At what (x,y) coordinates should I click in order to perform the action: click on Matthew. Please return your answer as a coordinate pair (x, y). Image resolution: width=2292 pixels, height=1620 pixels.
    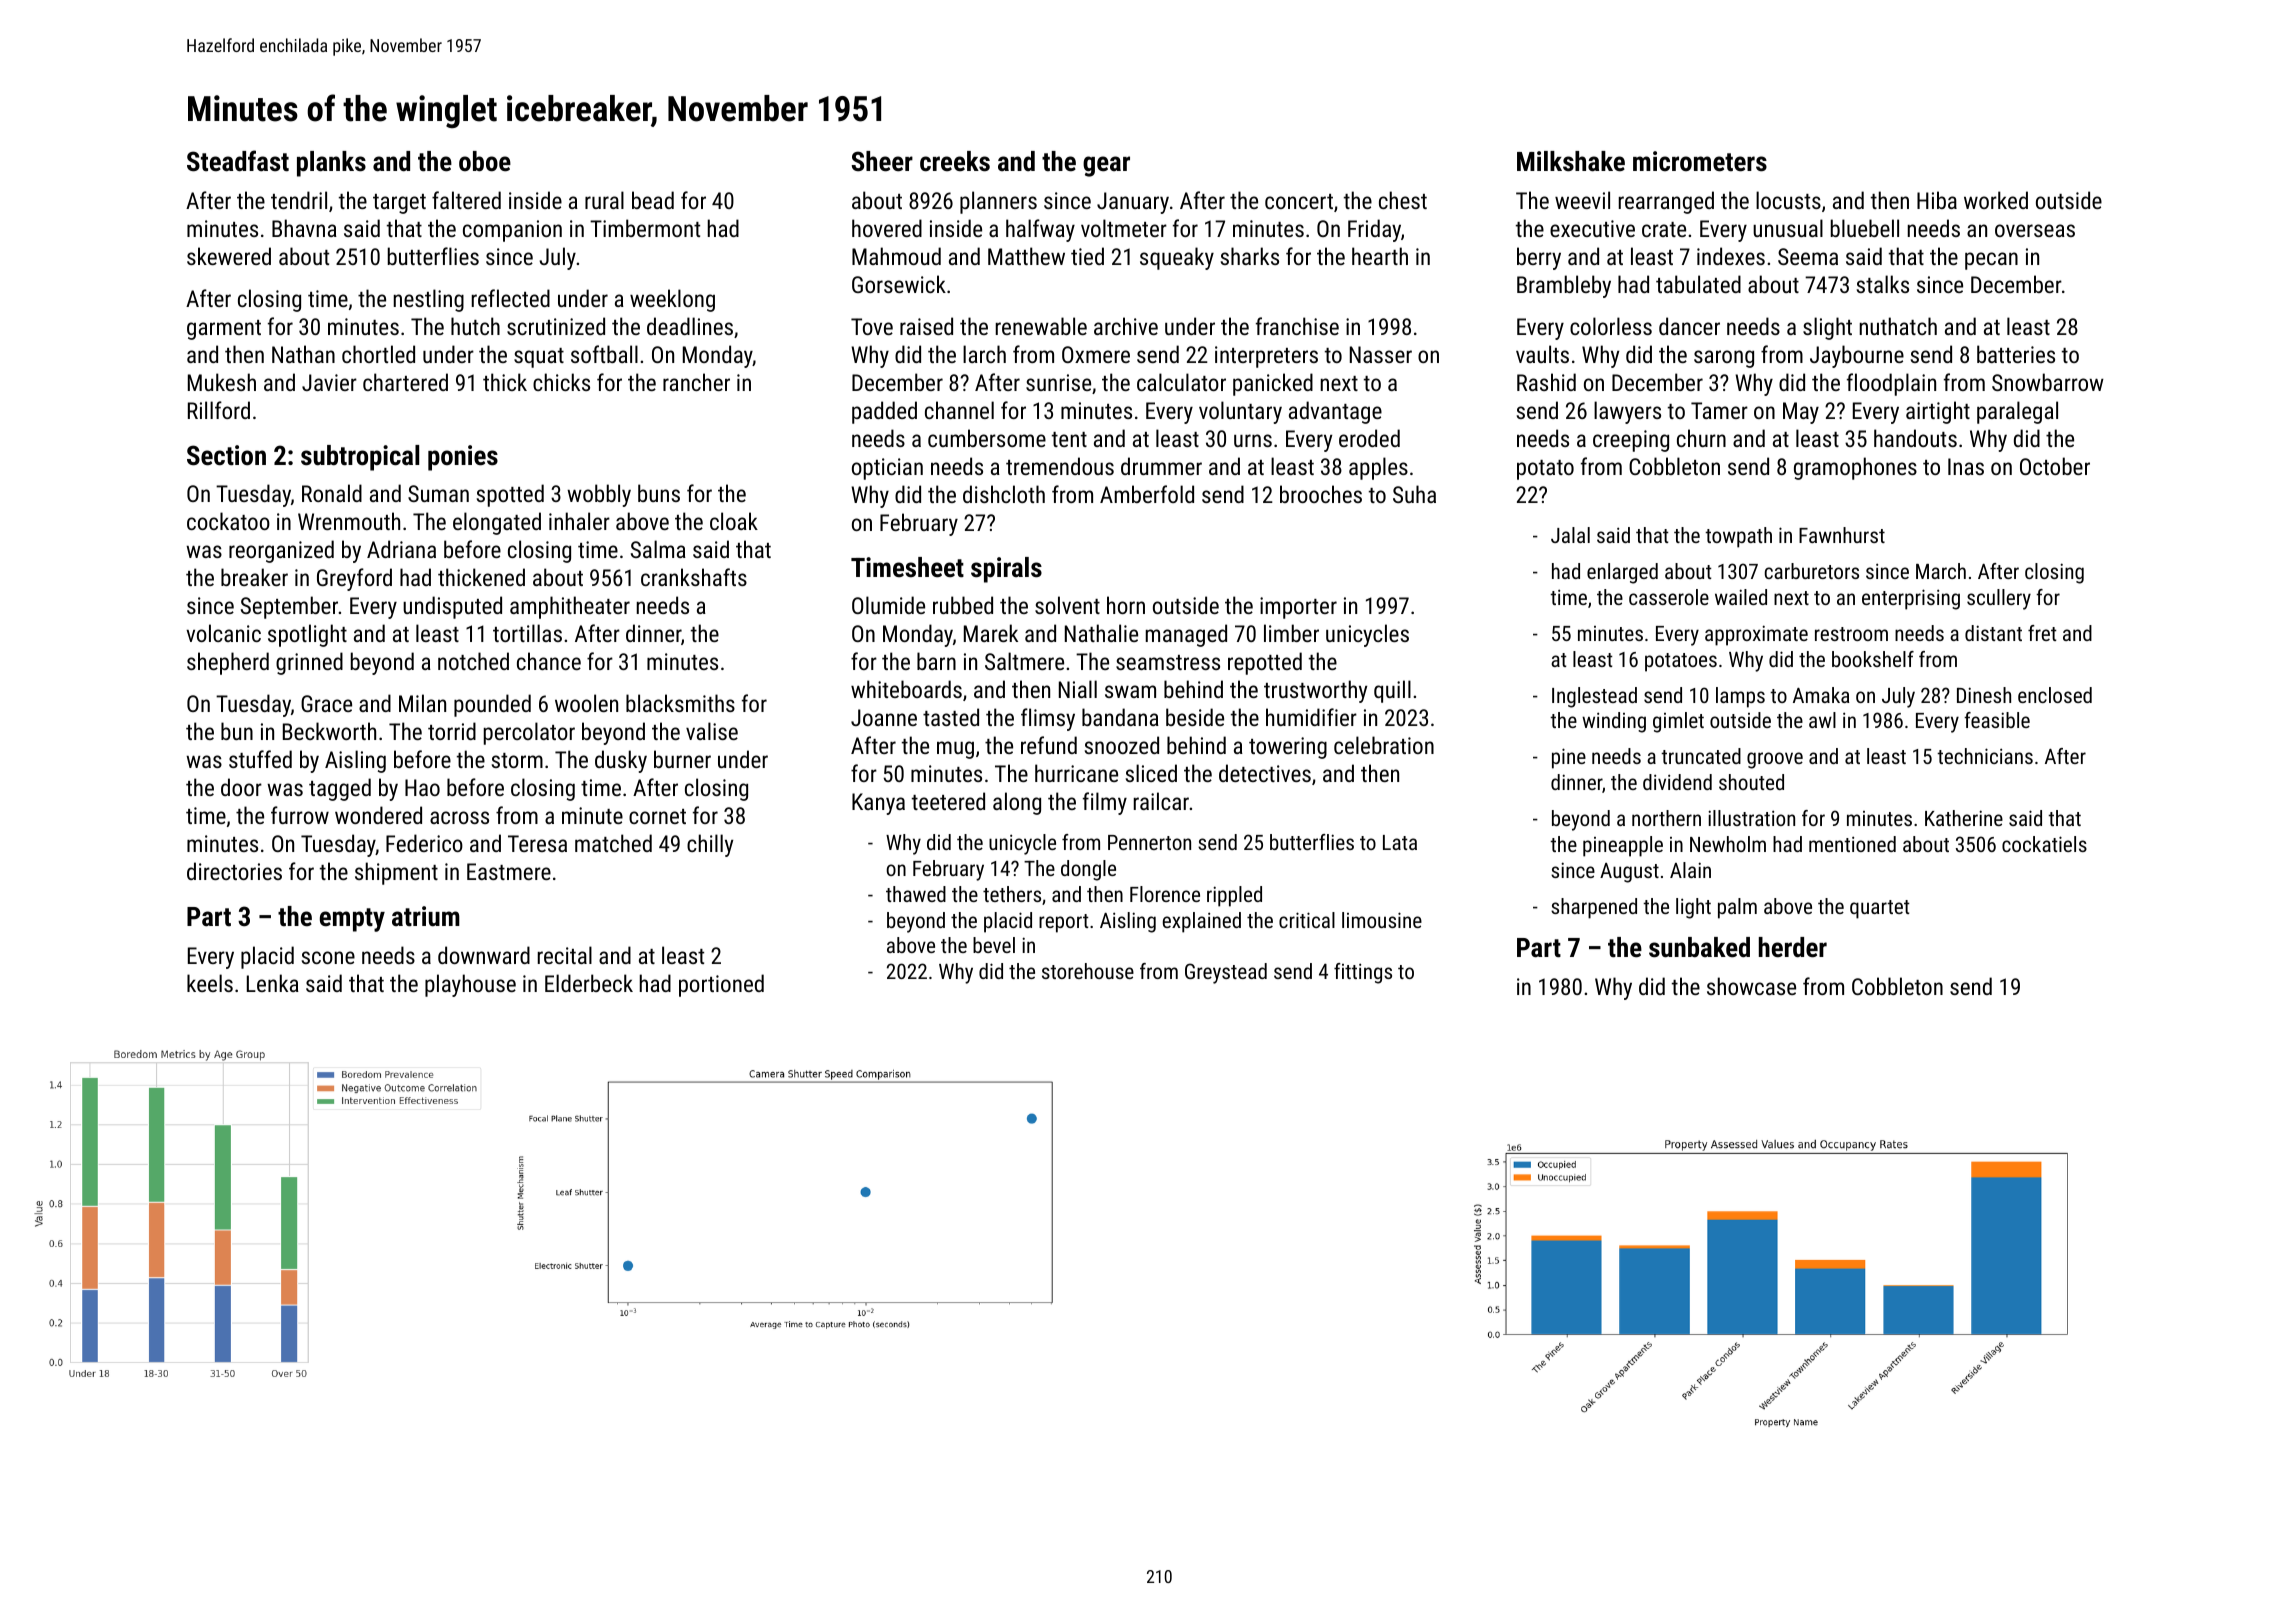
    Looking at the image, I should click on (1026, 256).
